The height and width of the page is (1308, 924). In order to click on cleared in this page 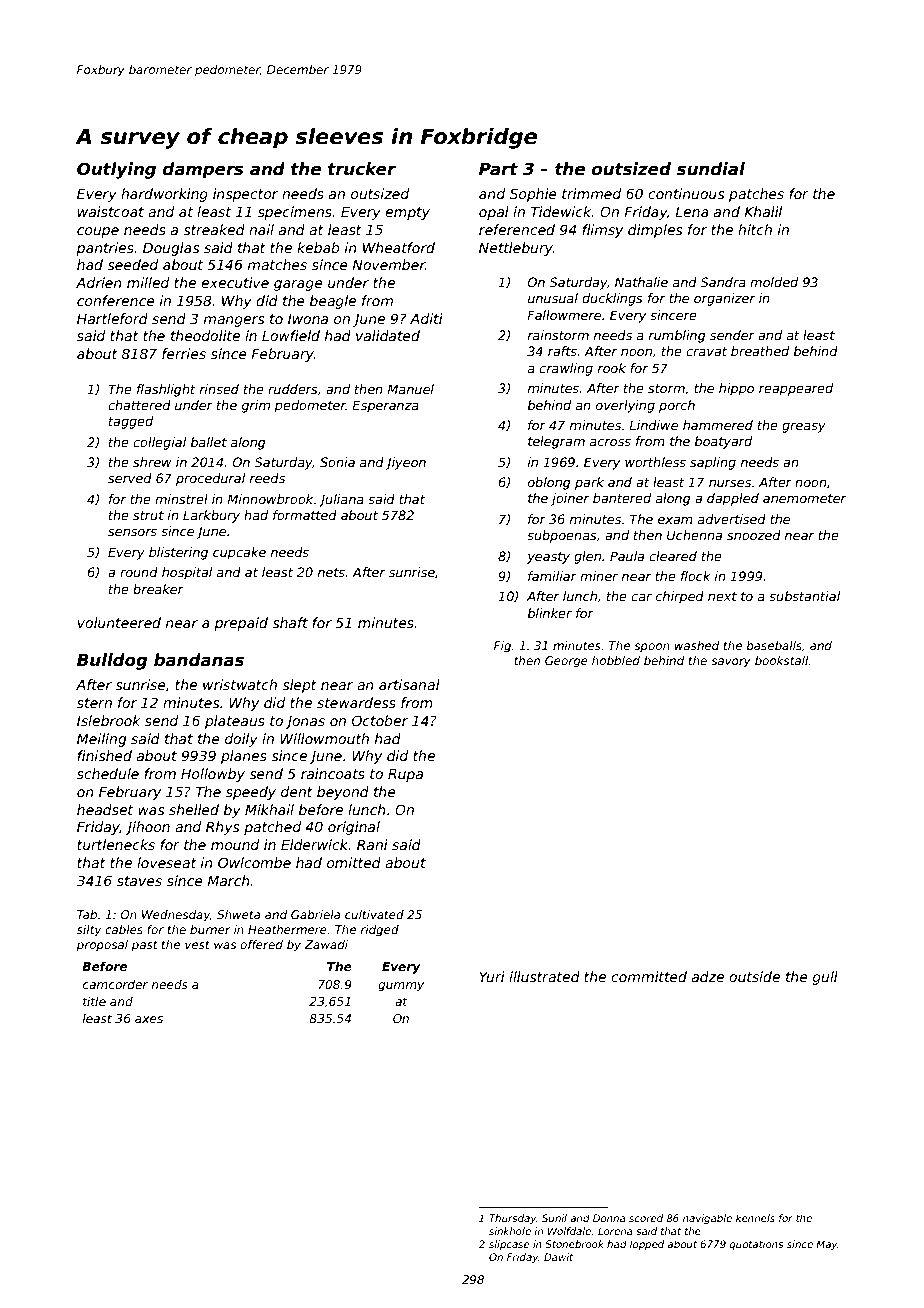, I will do `click(673, 556)`.
